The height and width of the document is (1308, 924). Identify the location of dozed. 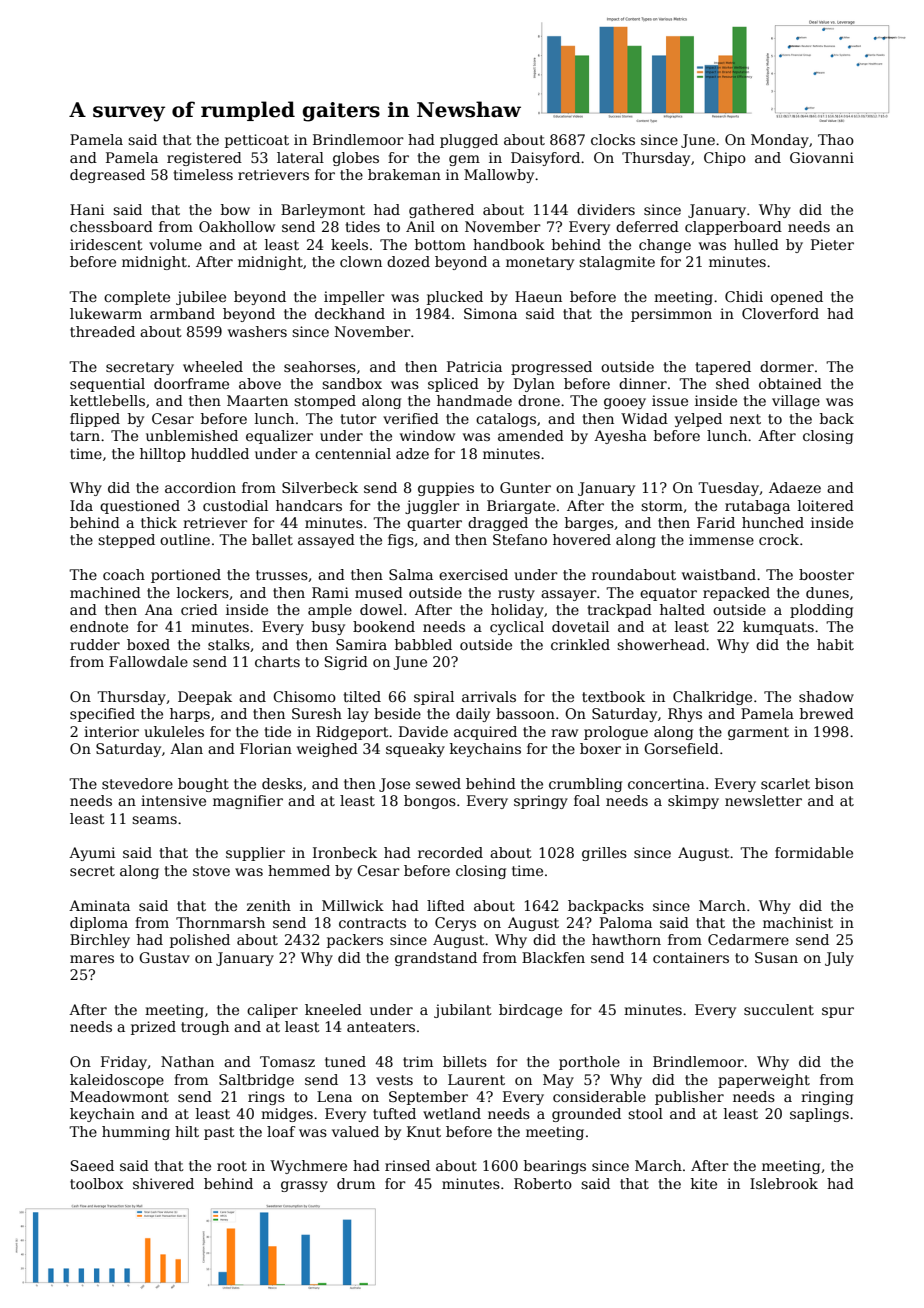
(408, 261).
